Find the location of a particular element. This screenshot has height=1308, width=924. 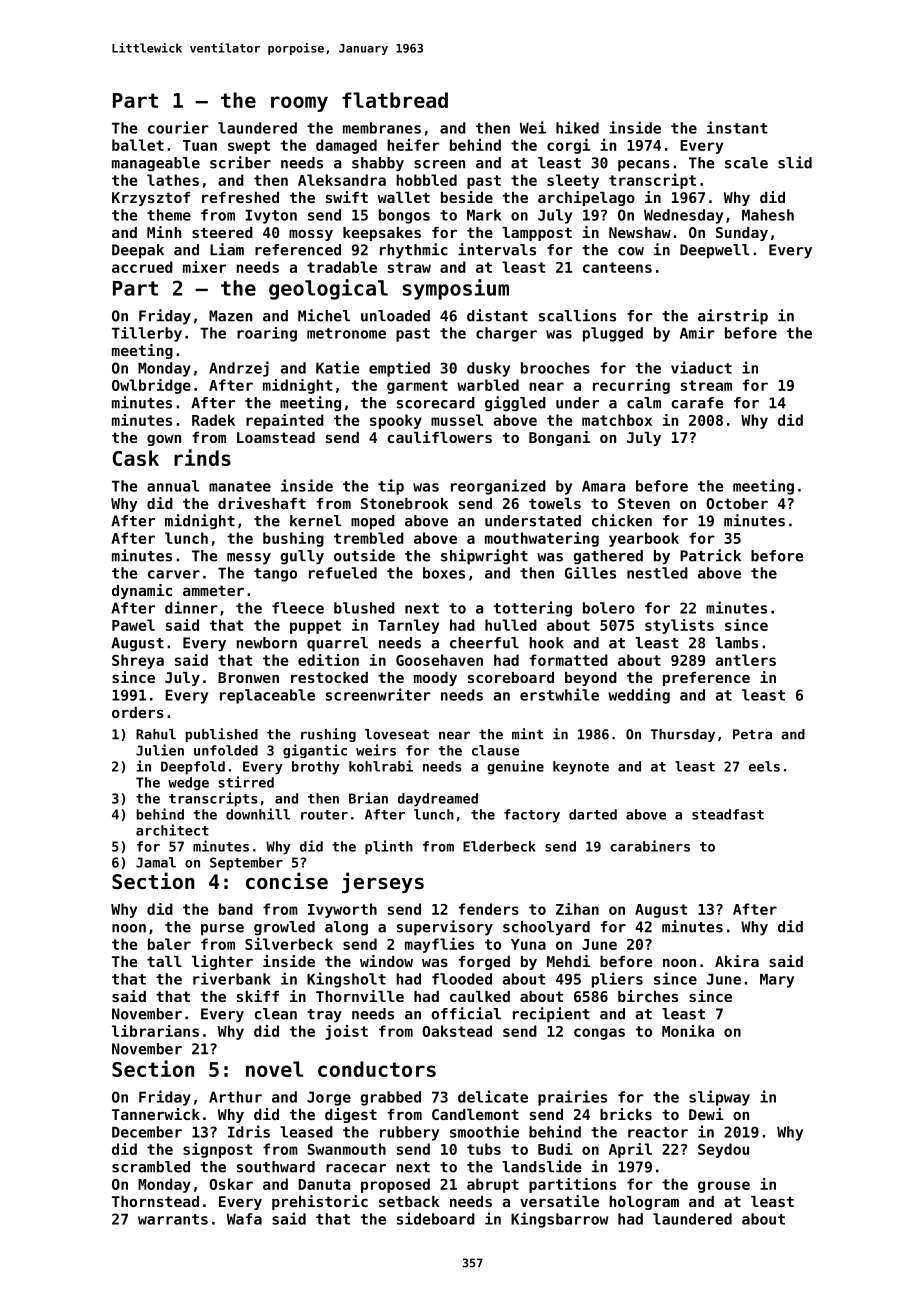

Krzysztof is located at coordinates (151, 199).
